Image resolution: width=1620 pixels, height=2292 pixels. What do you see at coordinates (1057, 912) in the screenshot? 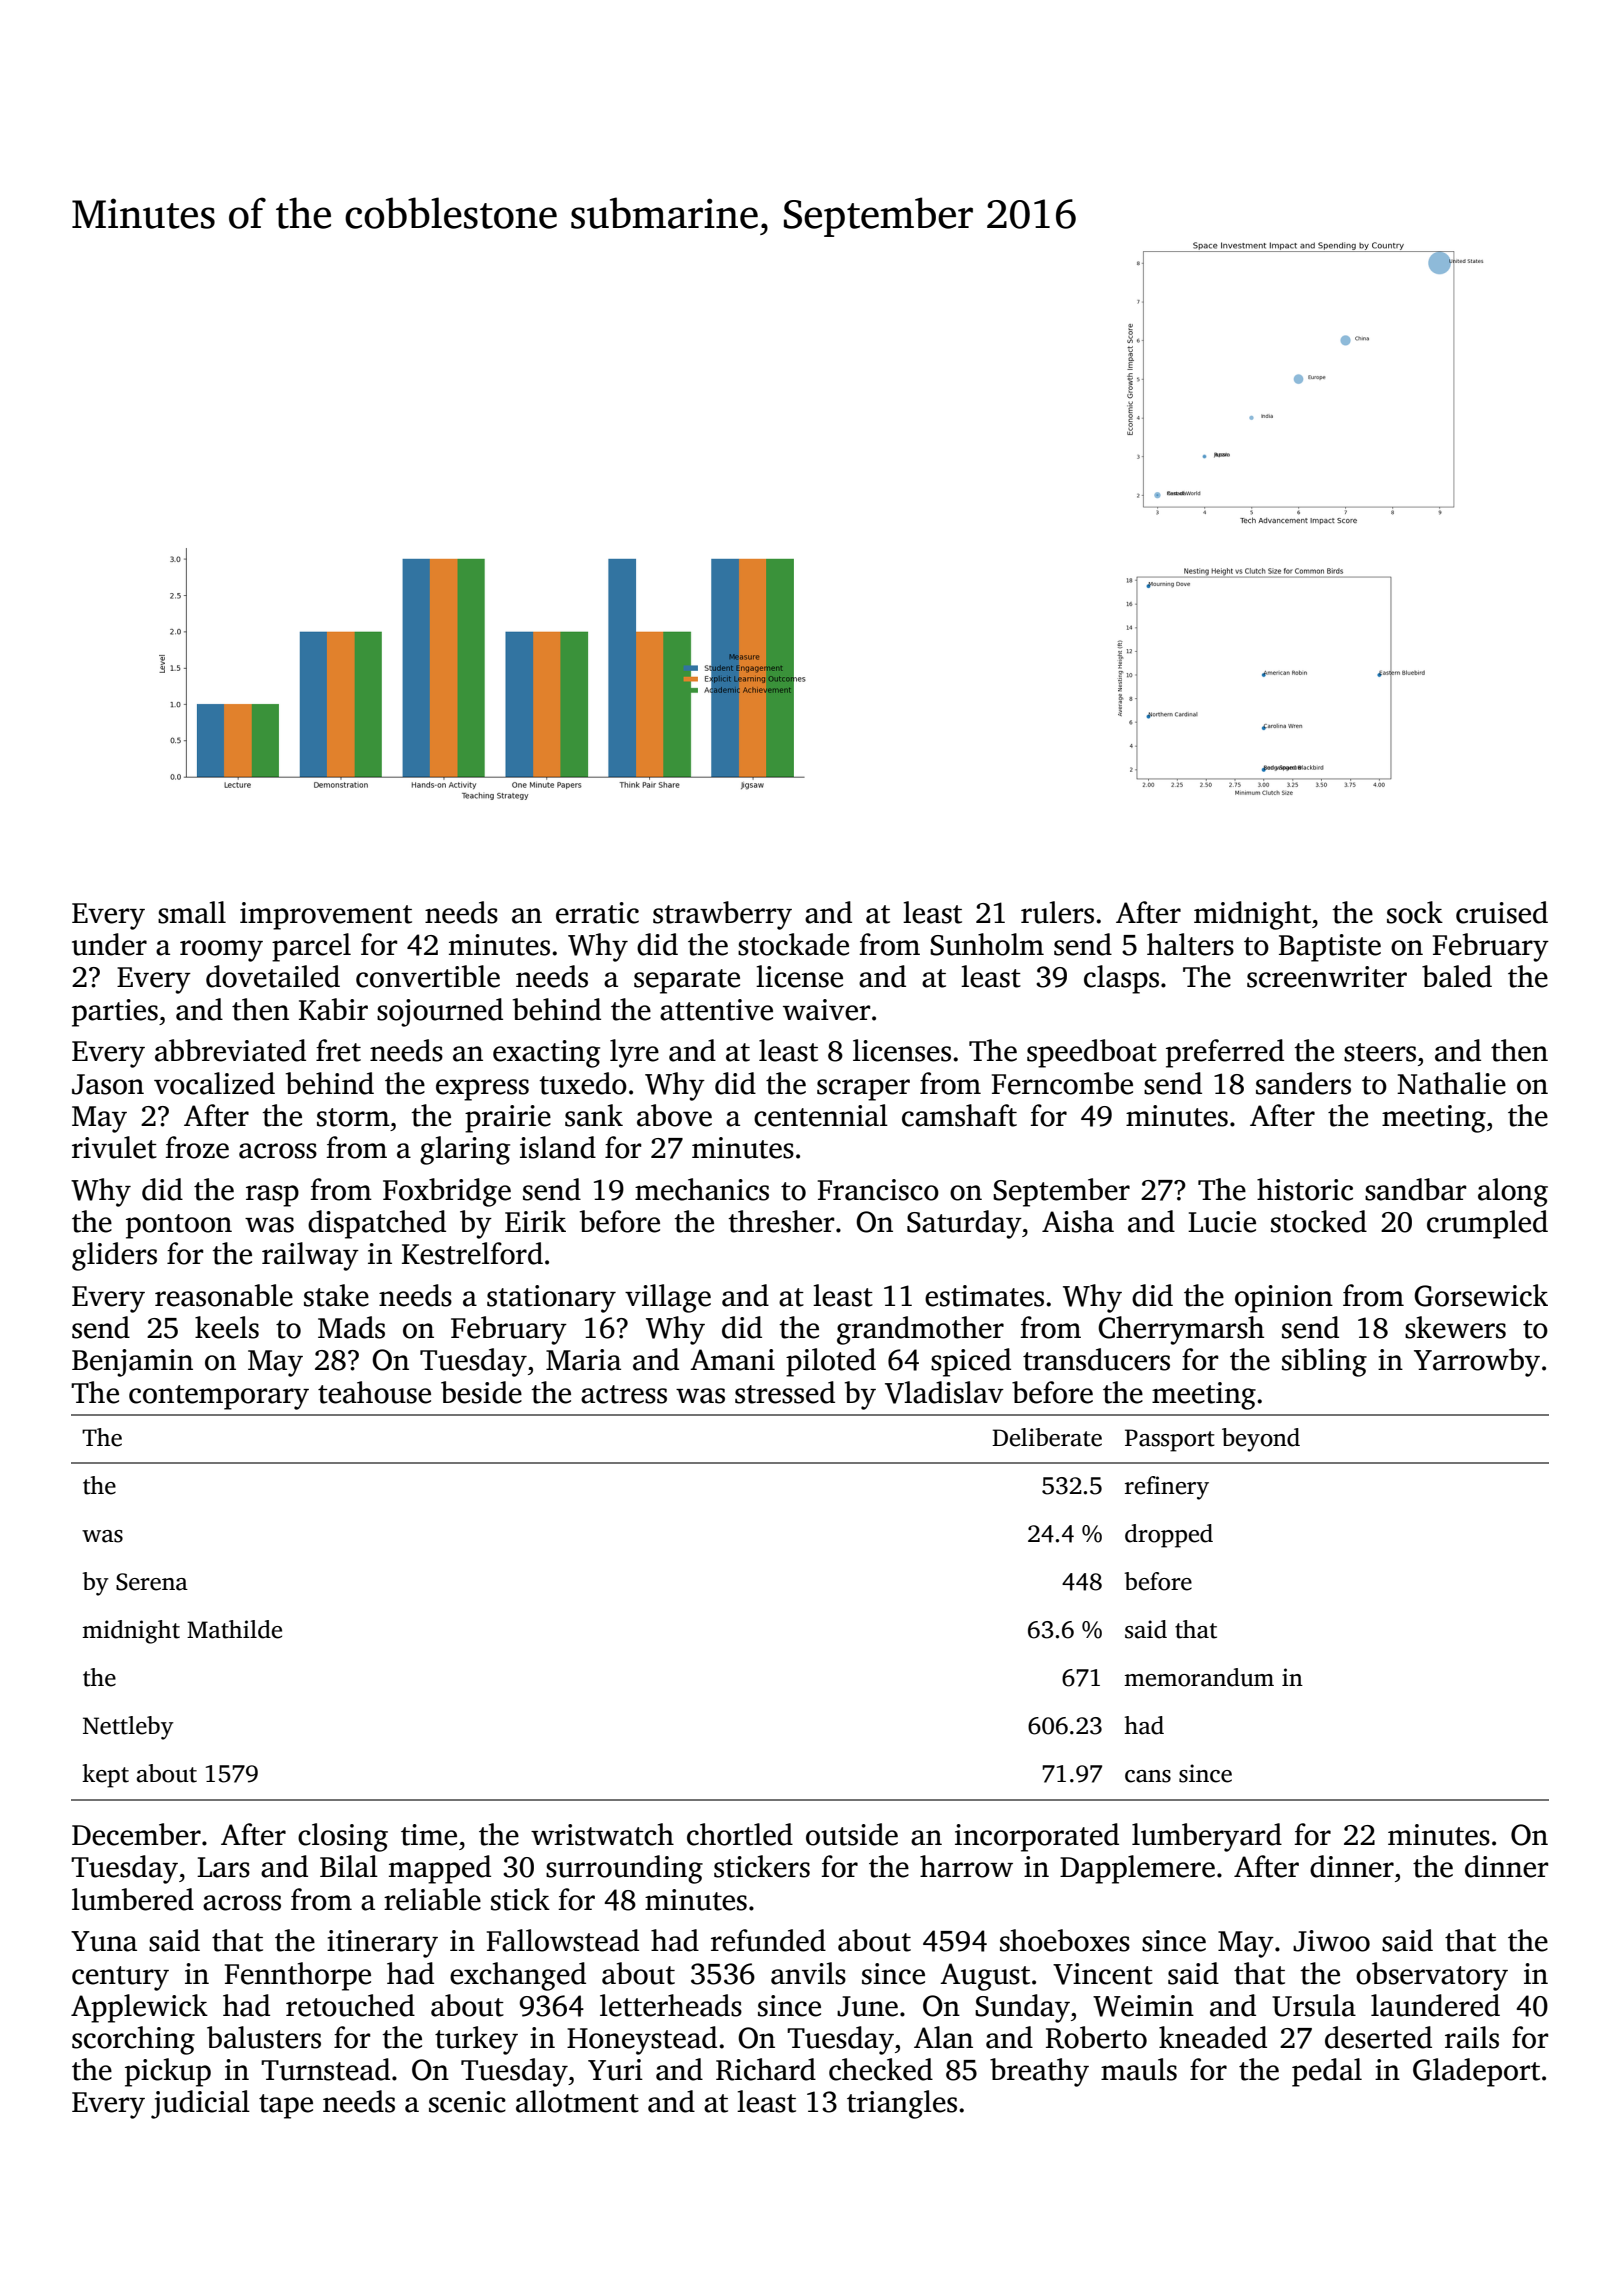
I see `rulers` at bounding box center [1057, 912].
